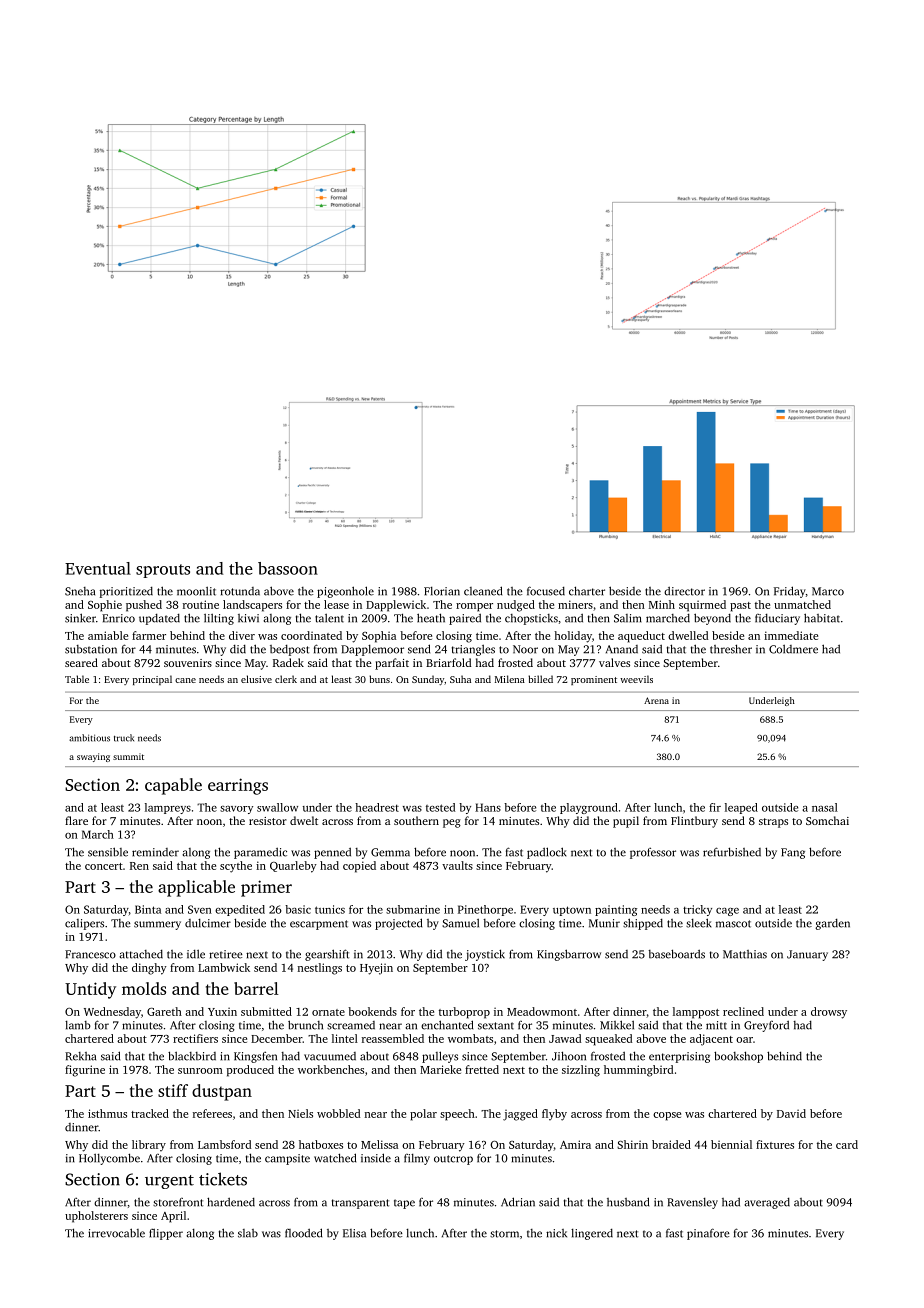  Describe the element at coordinates (166, 1234) in the screenshot. I see `flipper` at that location.
